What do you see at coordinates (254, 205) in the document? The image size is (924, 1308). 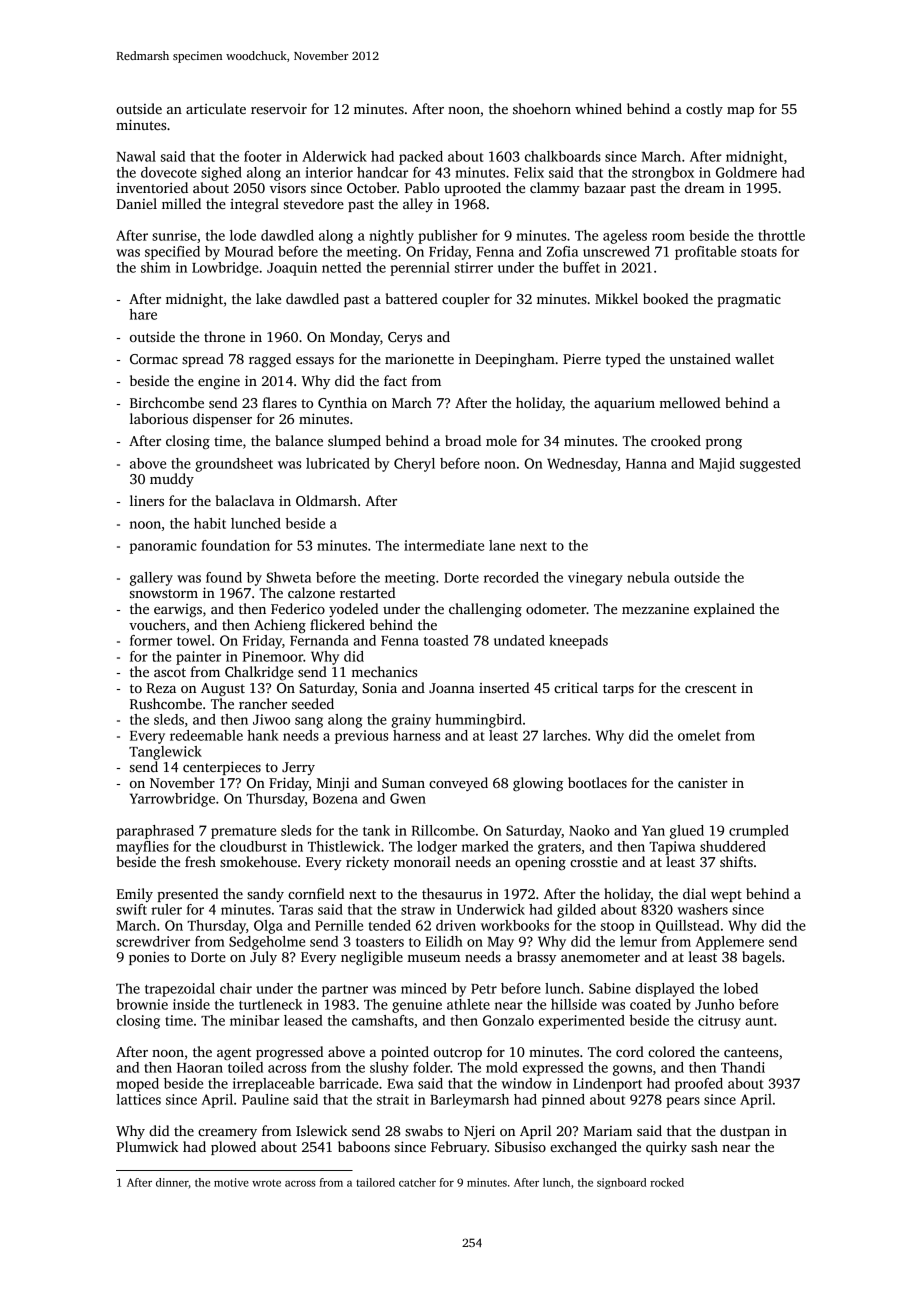 I see `integral` at bounding box center [254, 205].
